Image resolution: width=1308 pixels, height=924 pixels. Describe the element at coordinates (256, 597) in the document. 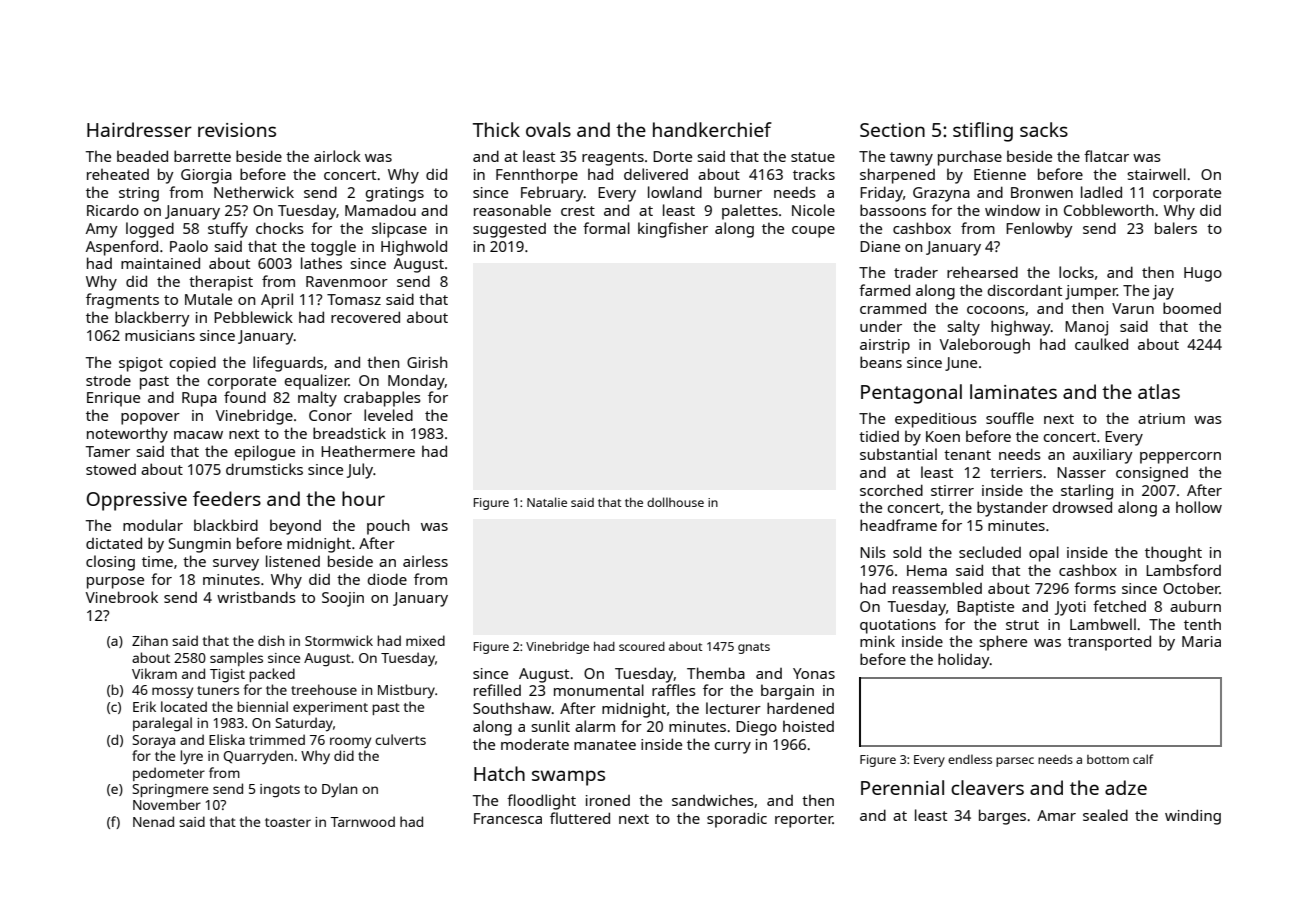

I see `wristbands` at that location.
